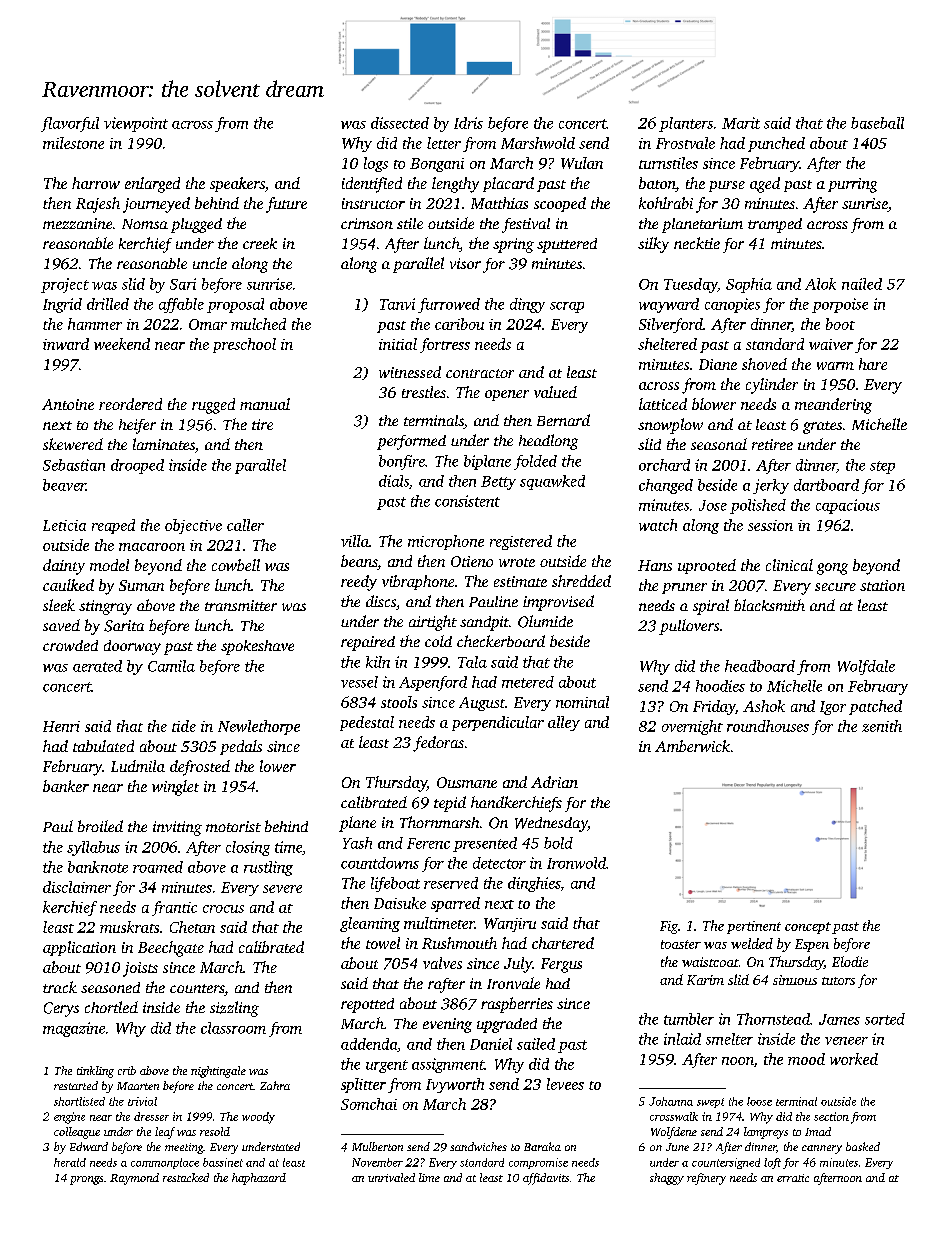 The width and height of the screenshot is (952, 1233). Describe the element at coordinates (760, 666) in the screenshot. I see `headboard` at that location.
